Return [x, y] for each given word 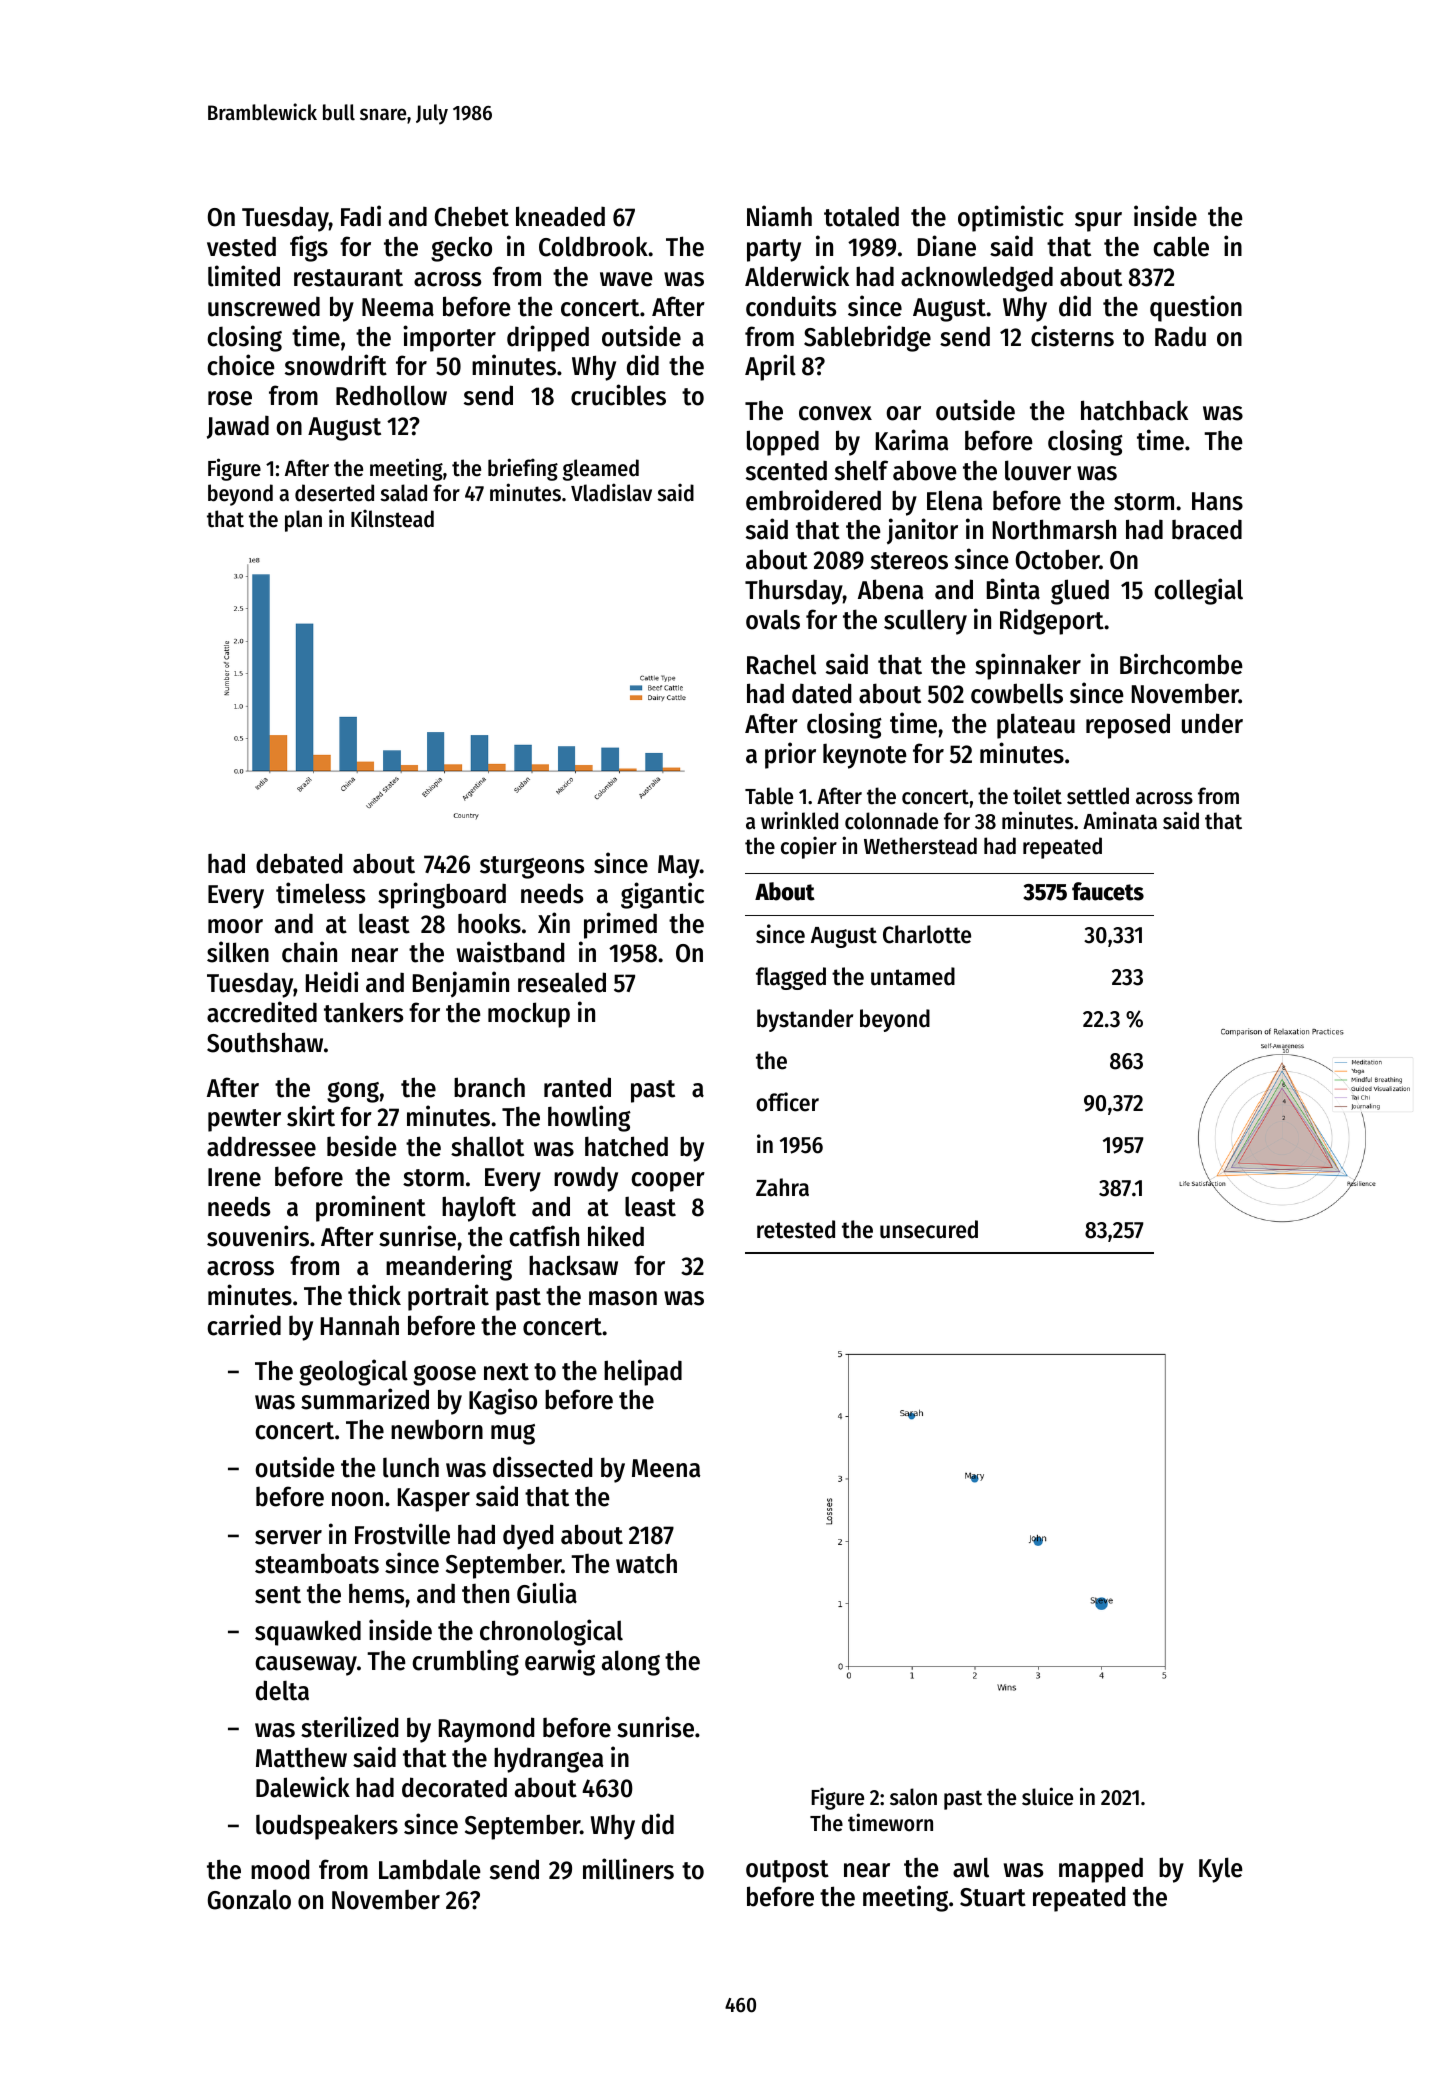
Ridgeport [1052, 621]
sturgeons [532, 867]
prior [790, 755]
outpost [787, 1871]
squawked [308, 1633]
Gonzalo [249, 1899]
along [631, 1663]
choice [241, 365]
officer [787, 1102]
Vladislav [611, 492]
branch [489, 1087]
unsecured [929, 1229]
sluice [1047, 1796]
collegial [1198, 591]
